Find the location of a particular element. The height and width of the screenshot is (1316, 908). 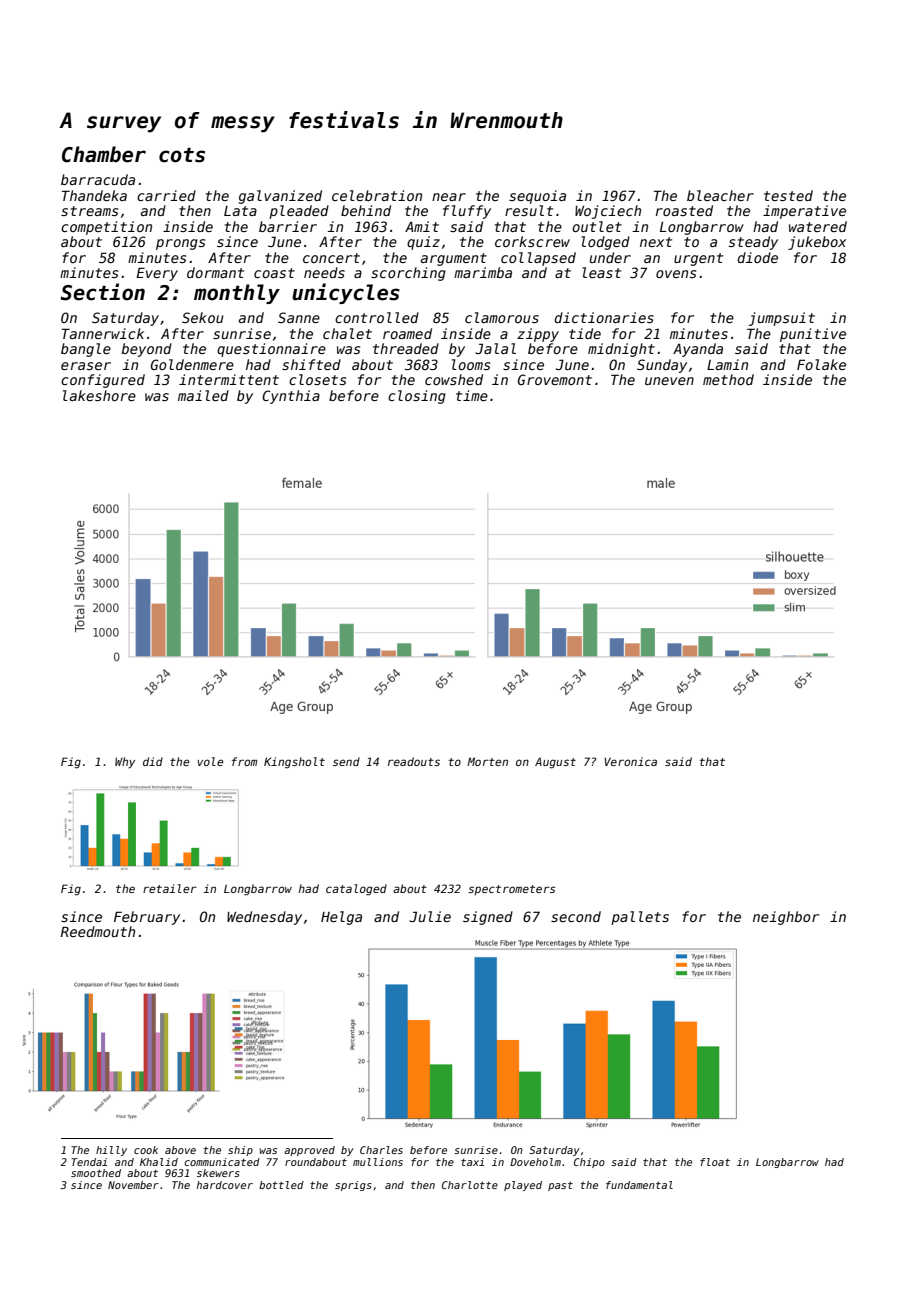

time is located at coordinates (472, 395).
